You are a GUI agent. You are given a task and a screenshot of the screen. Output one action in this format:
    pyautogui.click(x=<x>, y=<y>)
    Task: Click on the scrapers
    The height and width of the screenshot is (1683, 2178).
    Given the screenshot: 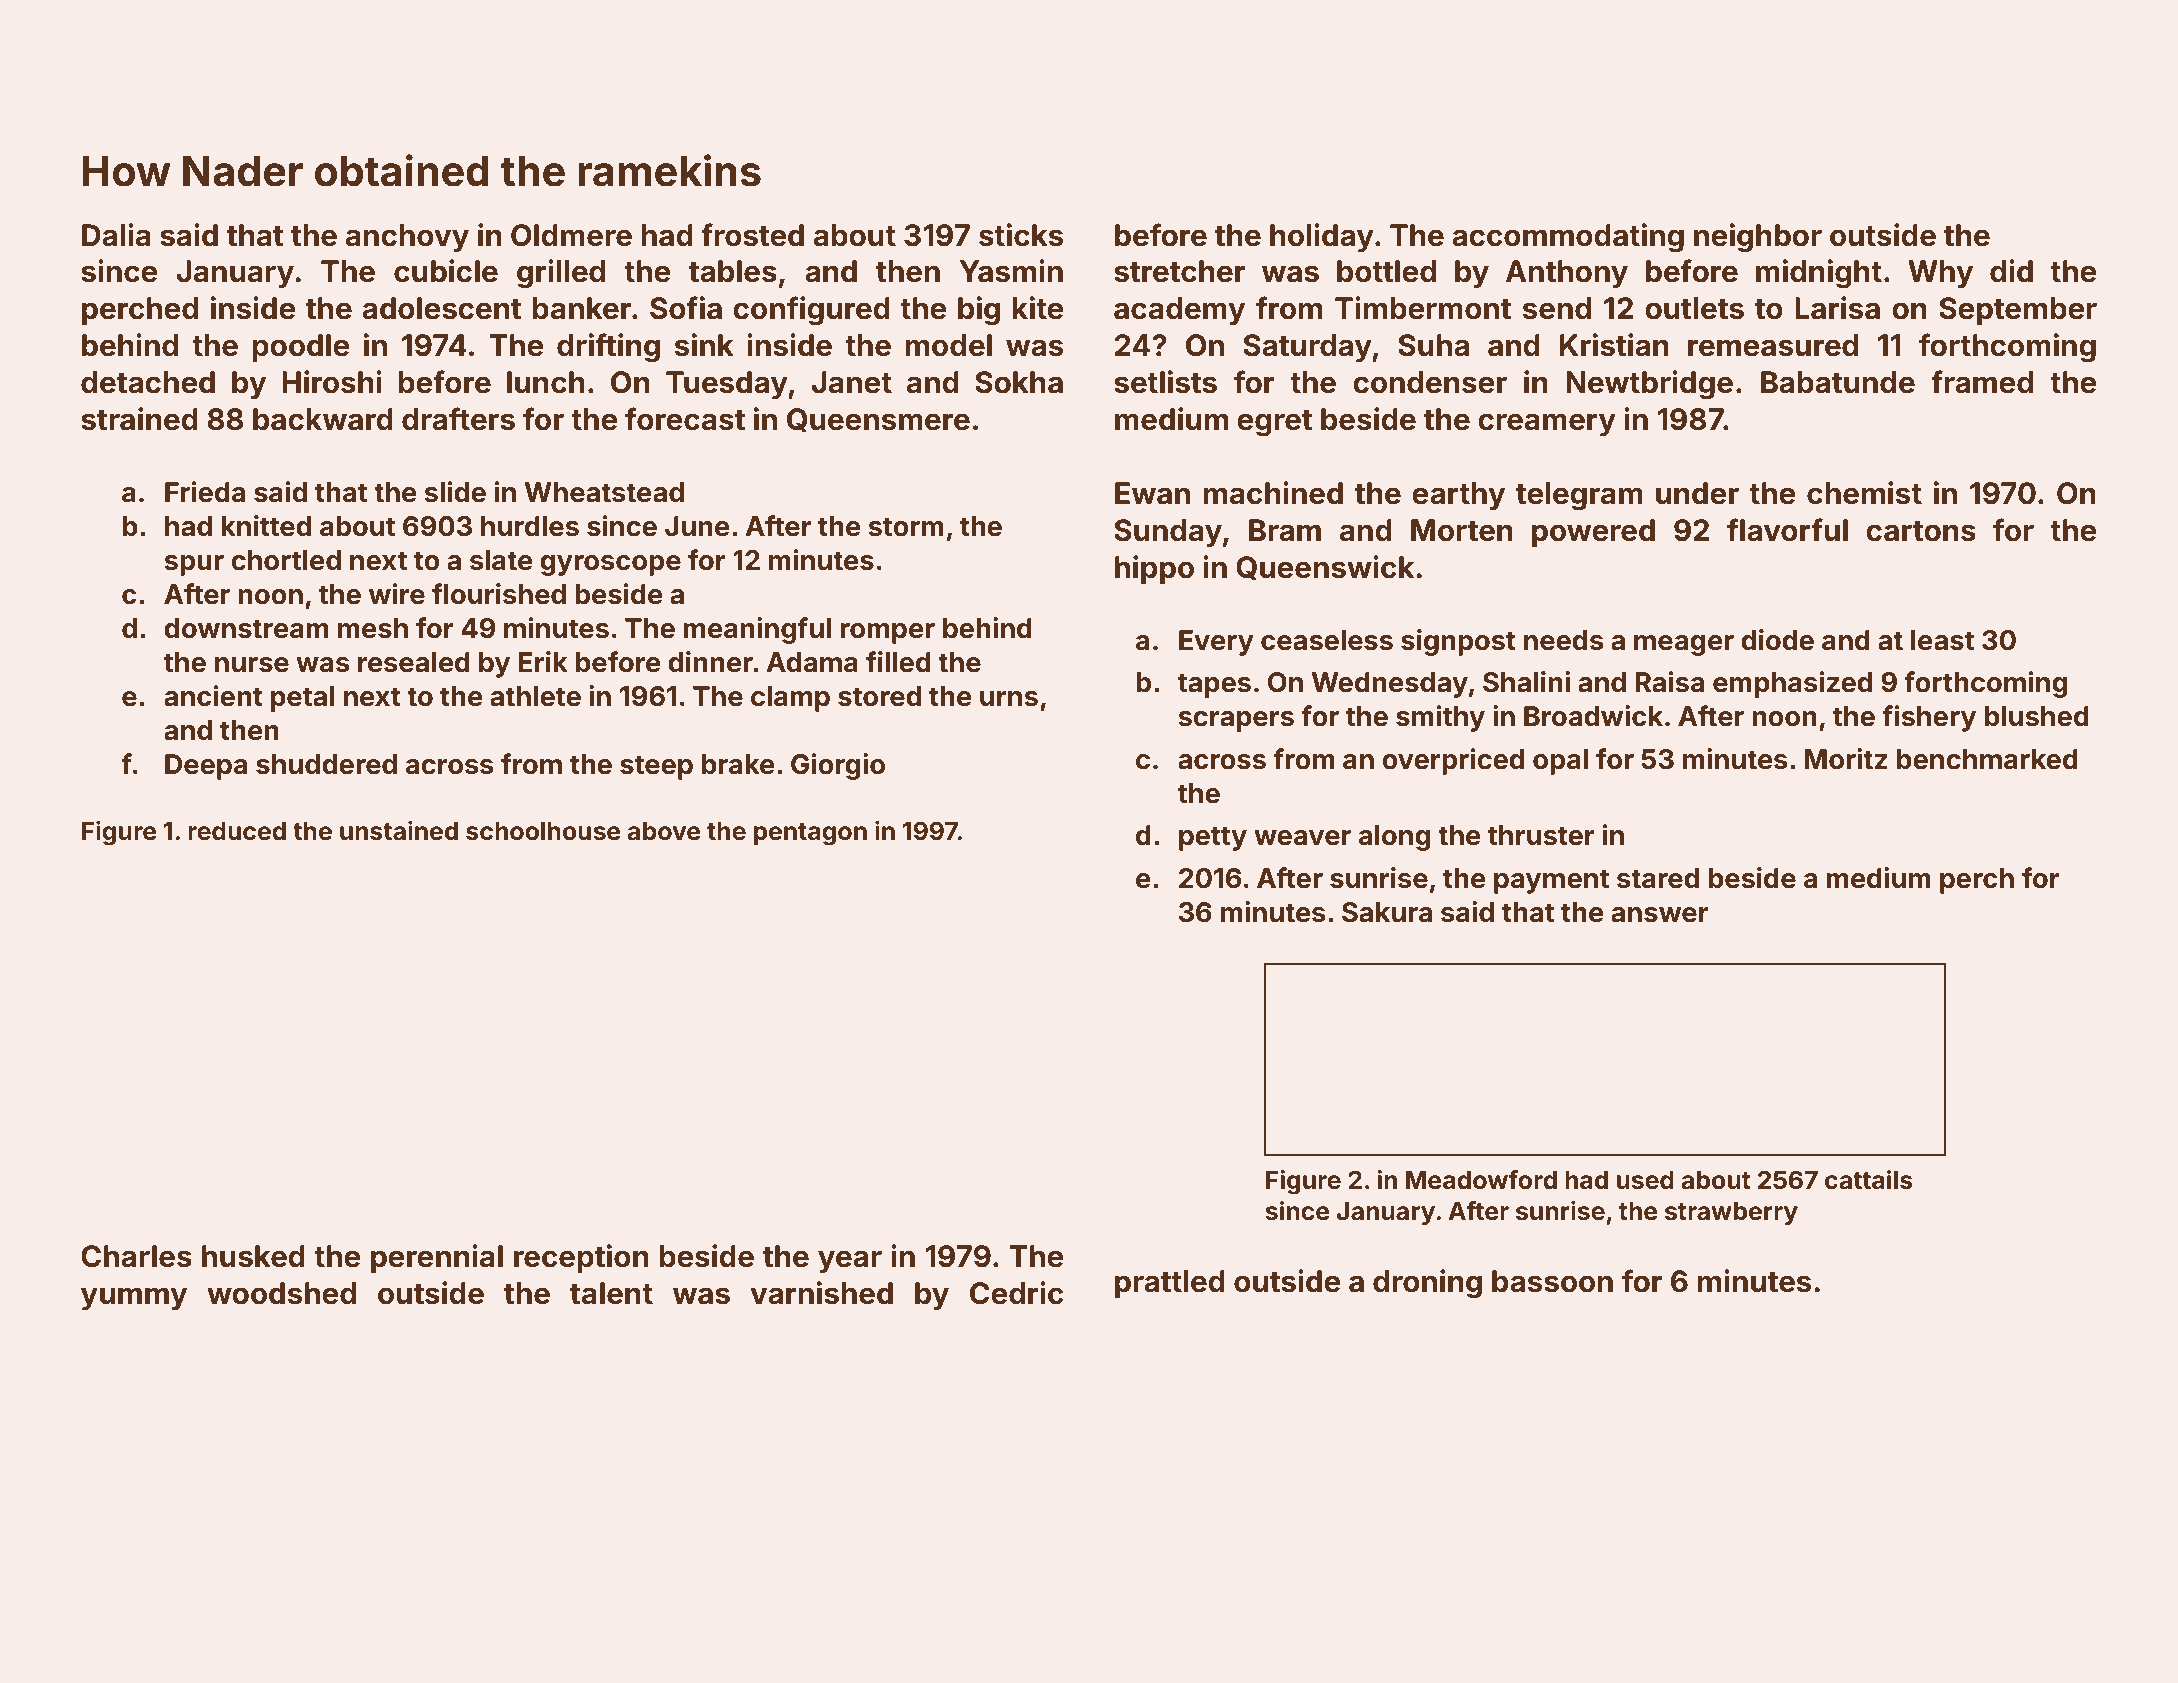 What is the action you would take?
    pyautogui.click(x=1236, y=721)
